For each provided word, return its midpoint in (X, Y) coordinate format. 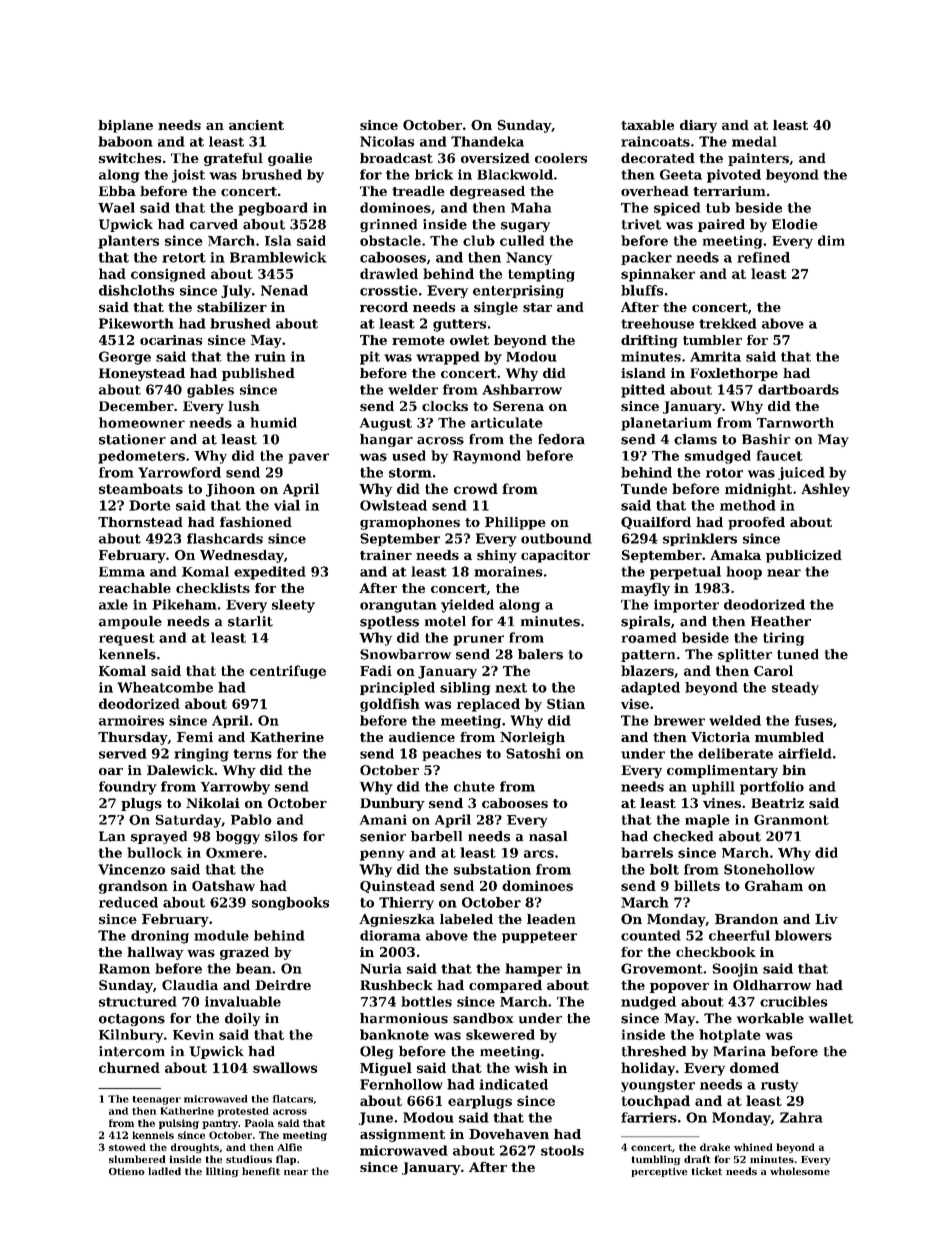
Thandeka (487, 141)
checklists (213, 588)
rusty (779, 1086)
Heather (781, 621)
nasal (548, 836)
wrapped (448, 358)
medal (754, 141)
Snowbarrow (405, 654)
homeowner (142, 422)
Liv (826, 919)
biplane (125, 126)
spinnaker (658, 275)
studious (249, 1159)
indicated (513, 1084)
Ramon (124, 969)
